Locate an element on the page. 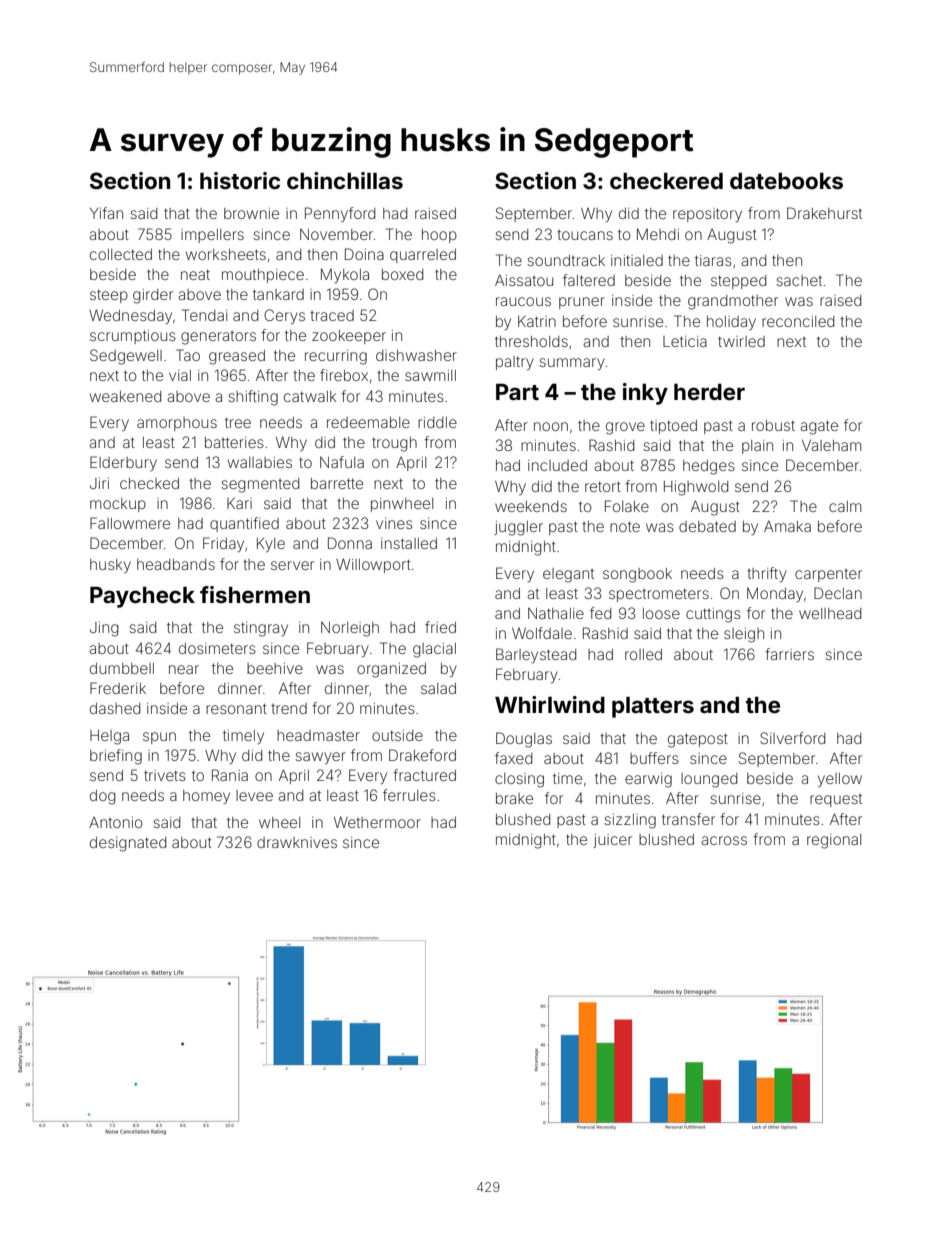  Wolfdale is located at coordinates (542, 633).
